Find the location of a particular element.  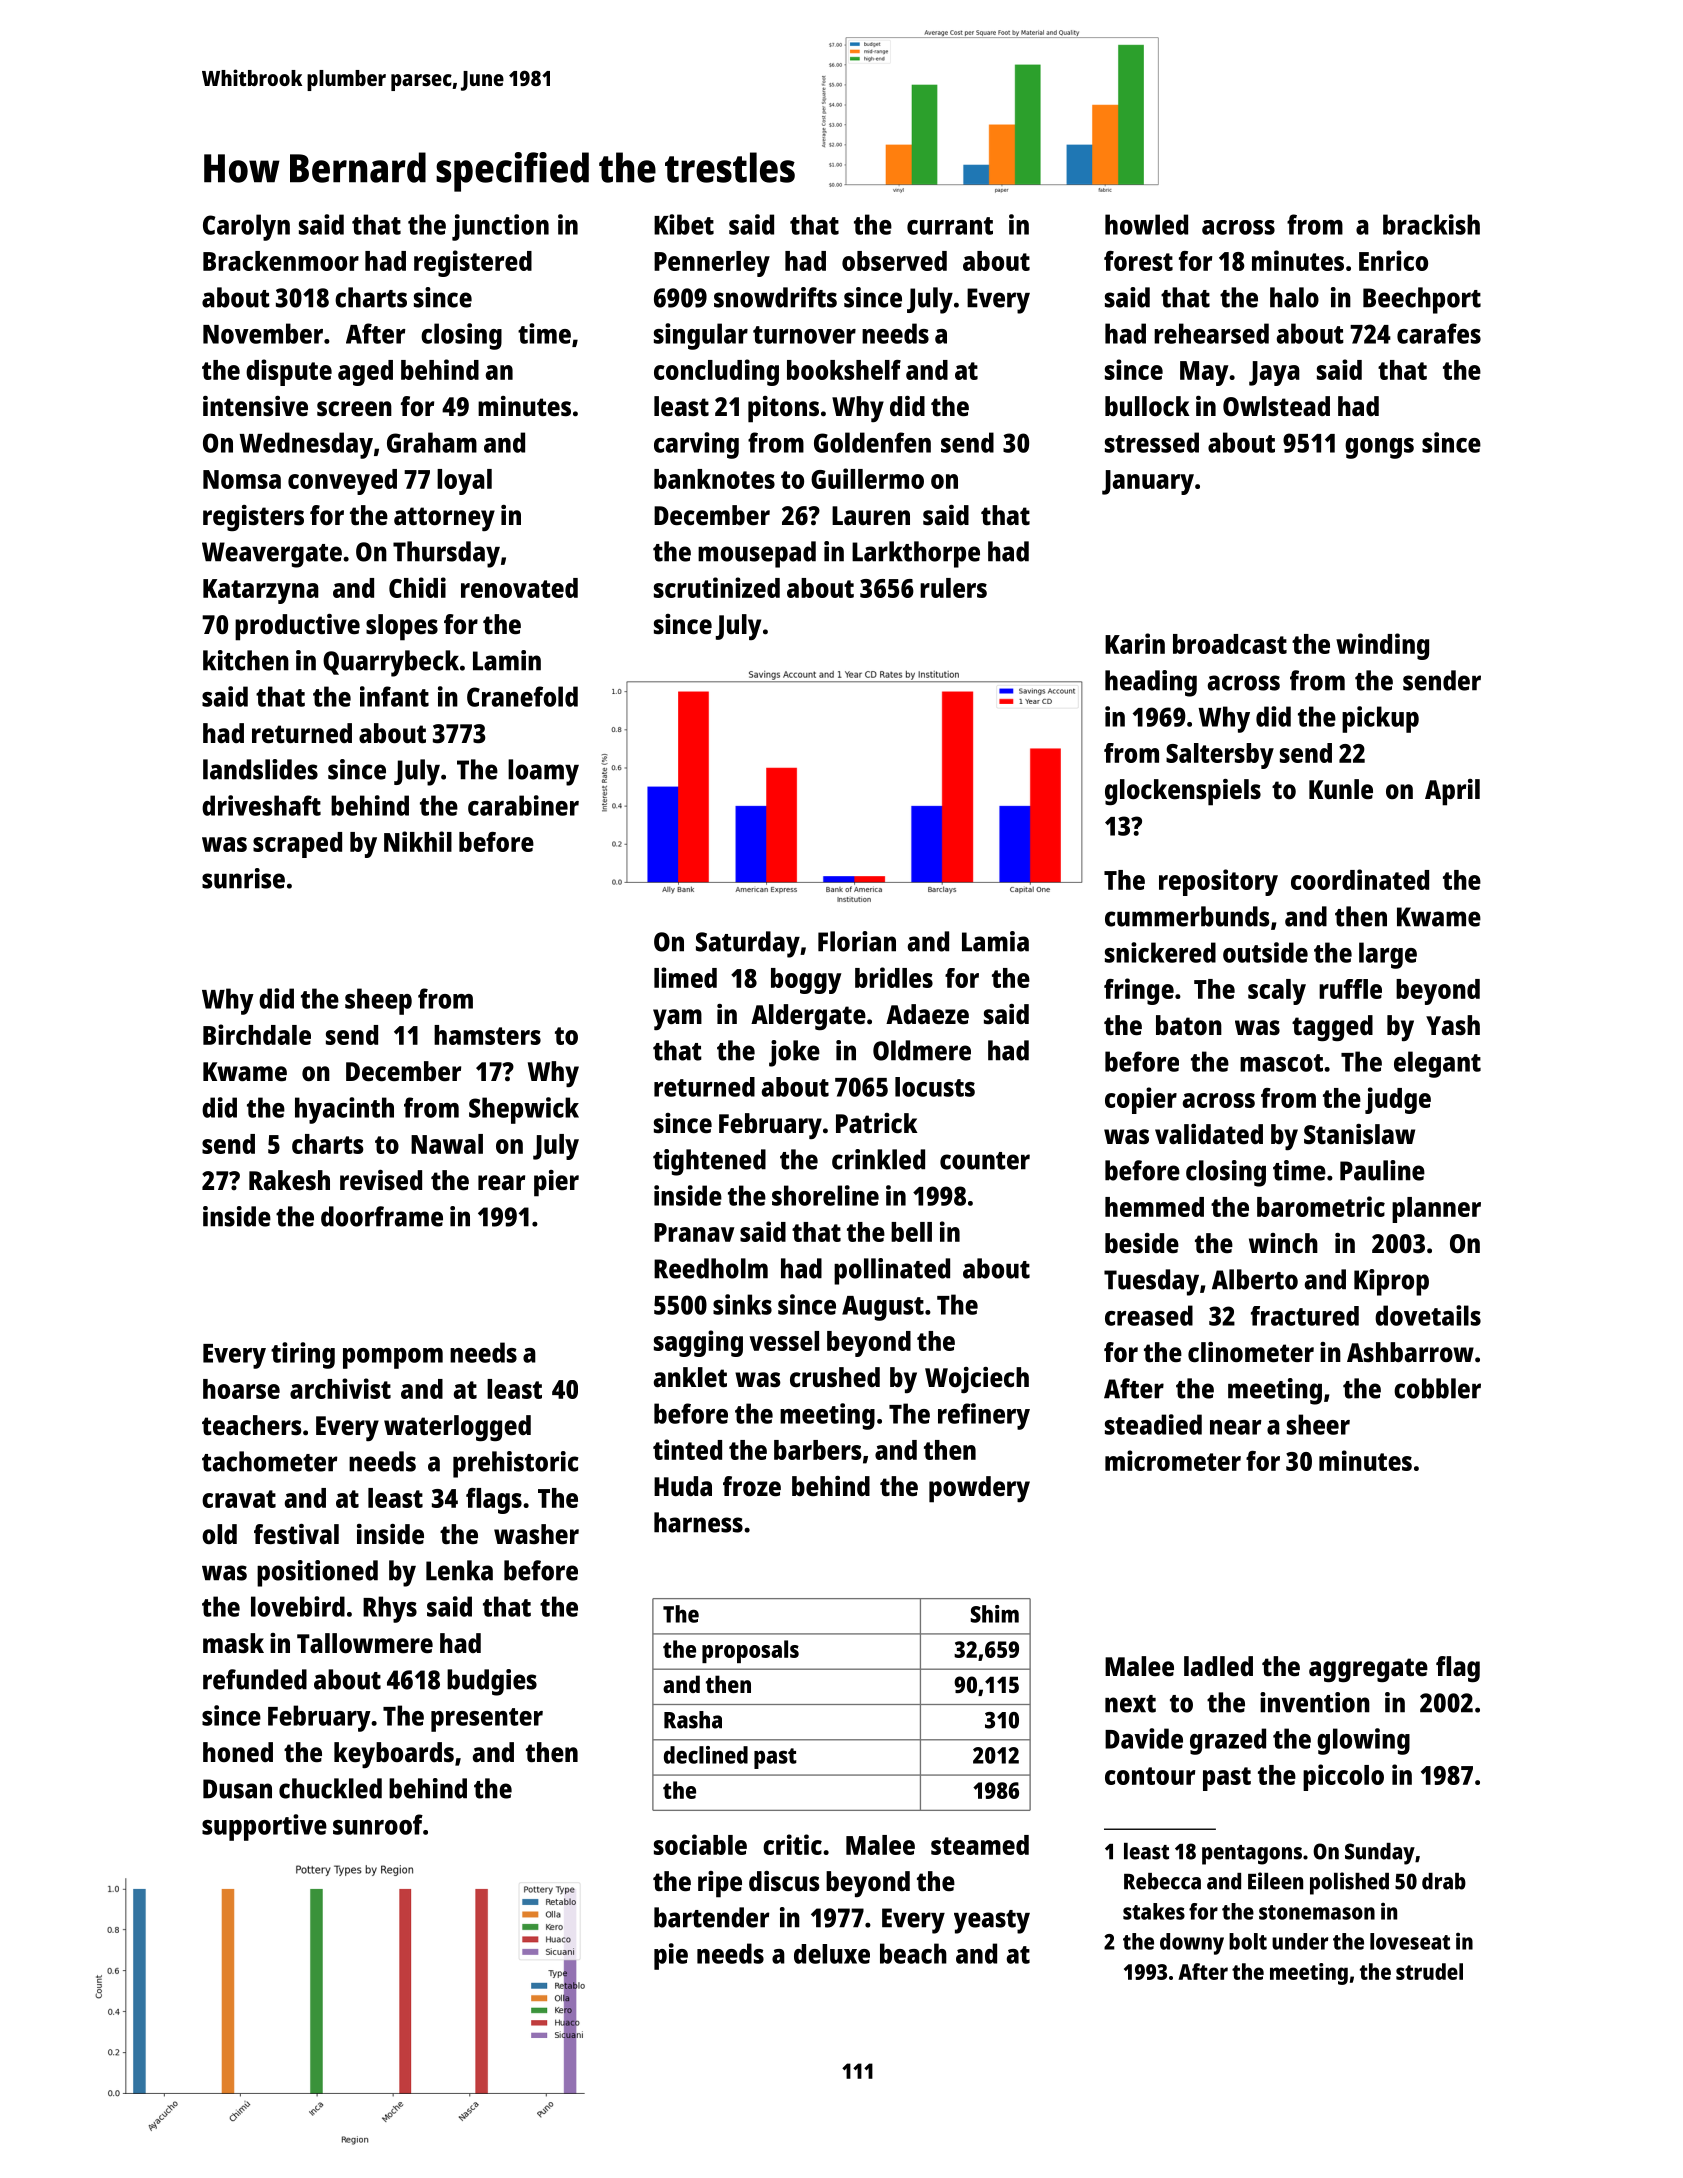

strudel is located at coordinates (1429, 1971).
